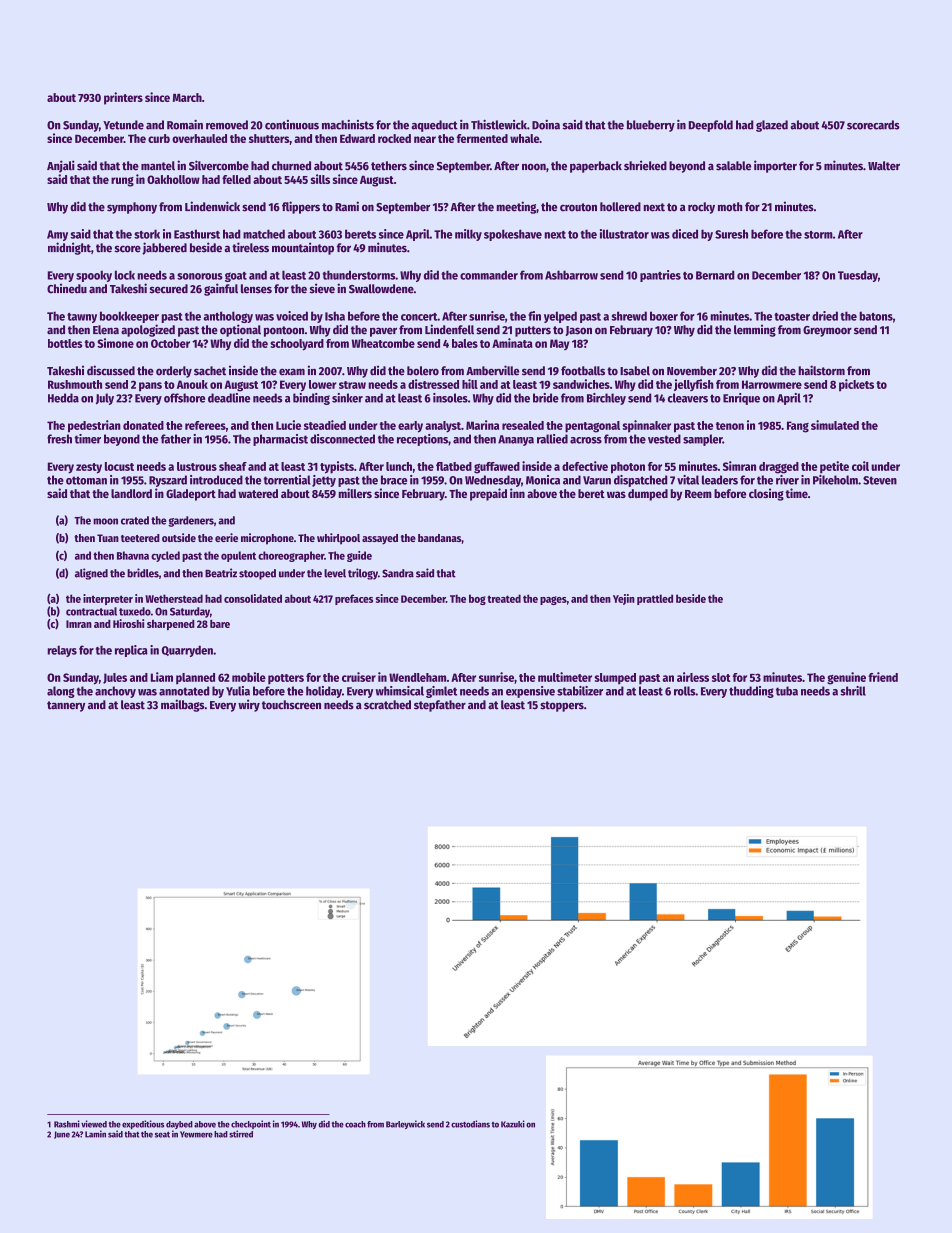  What do you see at coordinates (228, 317) in the image?
I see `anthology` at bounding box center [228, 317].
